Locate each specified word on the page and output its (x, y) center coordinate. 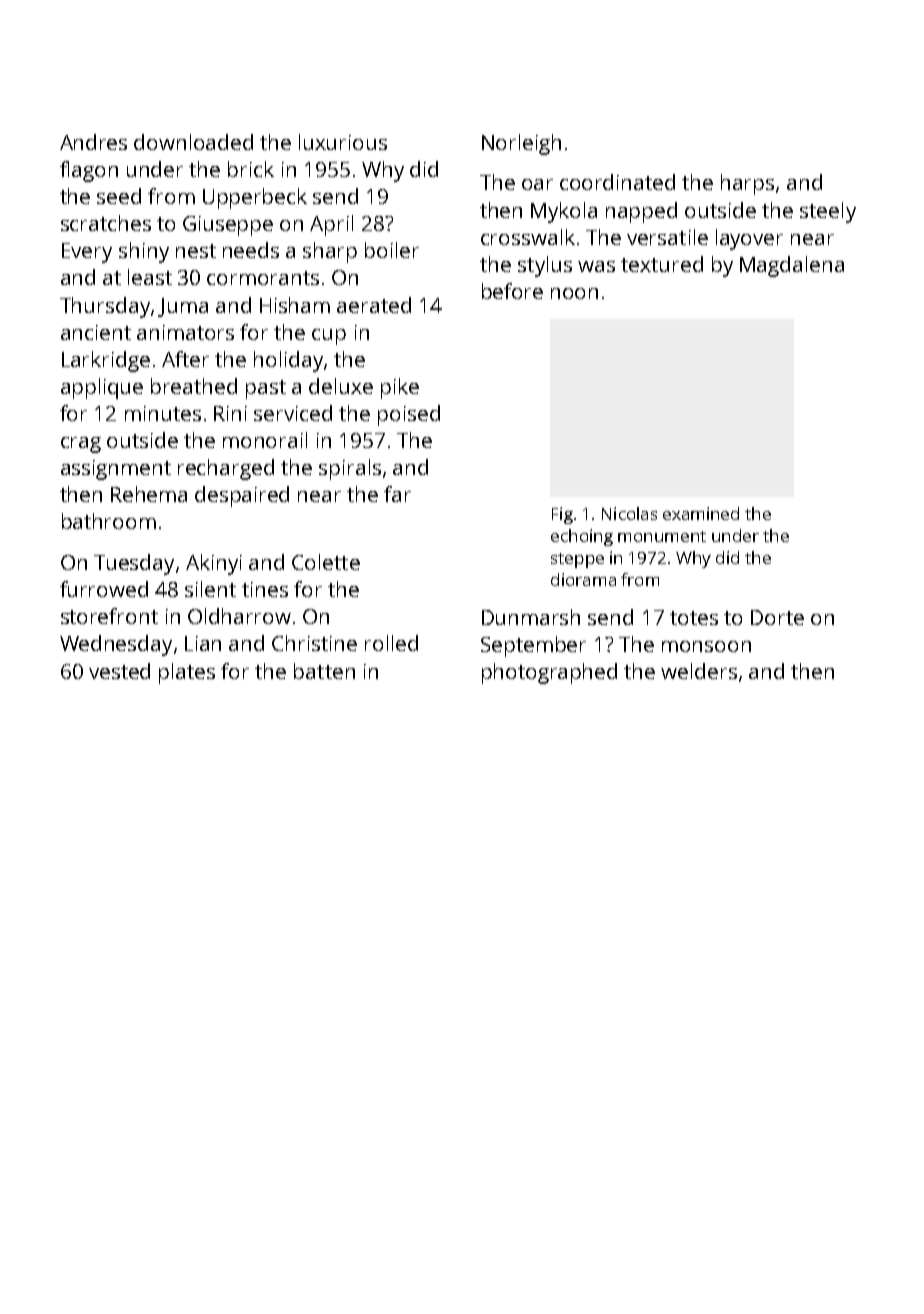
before (512, 291)
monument (662, 536)
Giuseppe (228, 226)
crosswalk (528, 237)
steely (828, 212)
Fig (562, 515)
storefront (109, 616)
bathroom (109, 521)
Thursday (105, 307)
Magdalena (792, 266)
